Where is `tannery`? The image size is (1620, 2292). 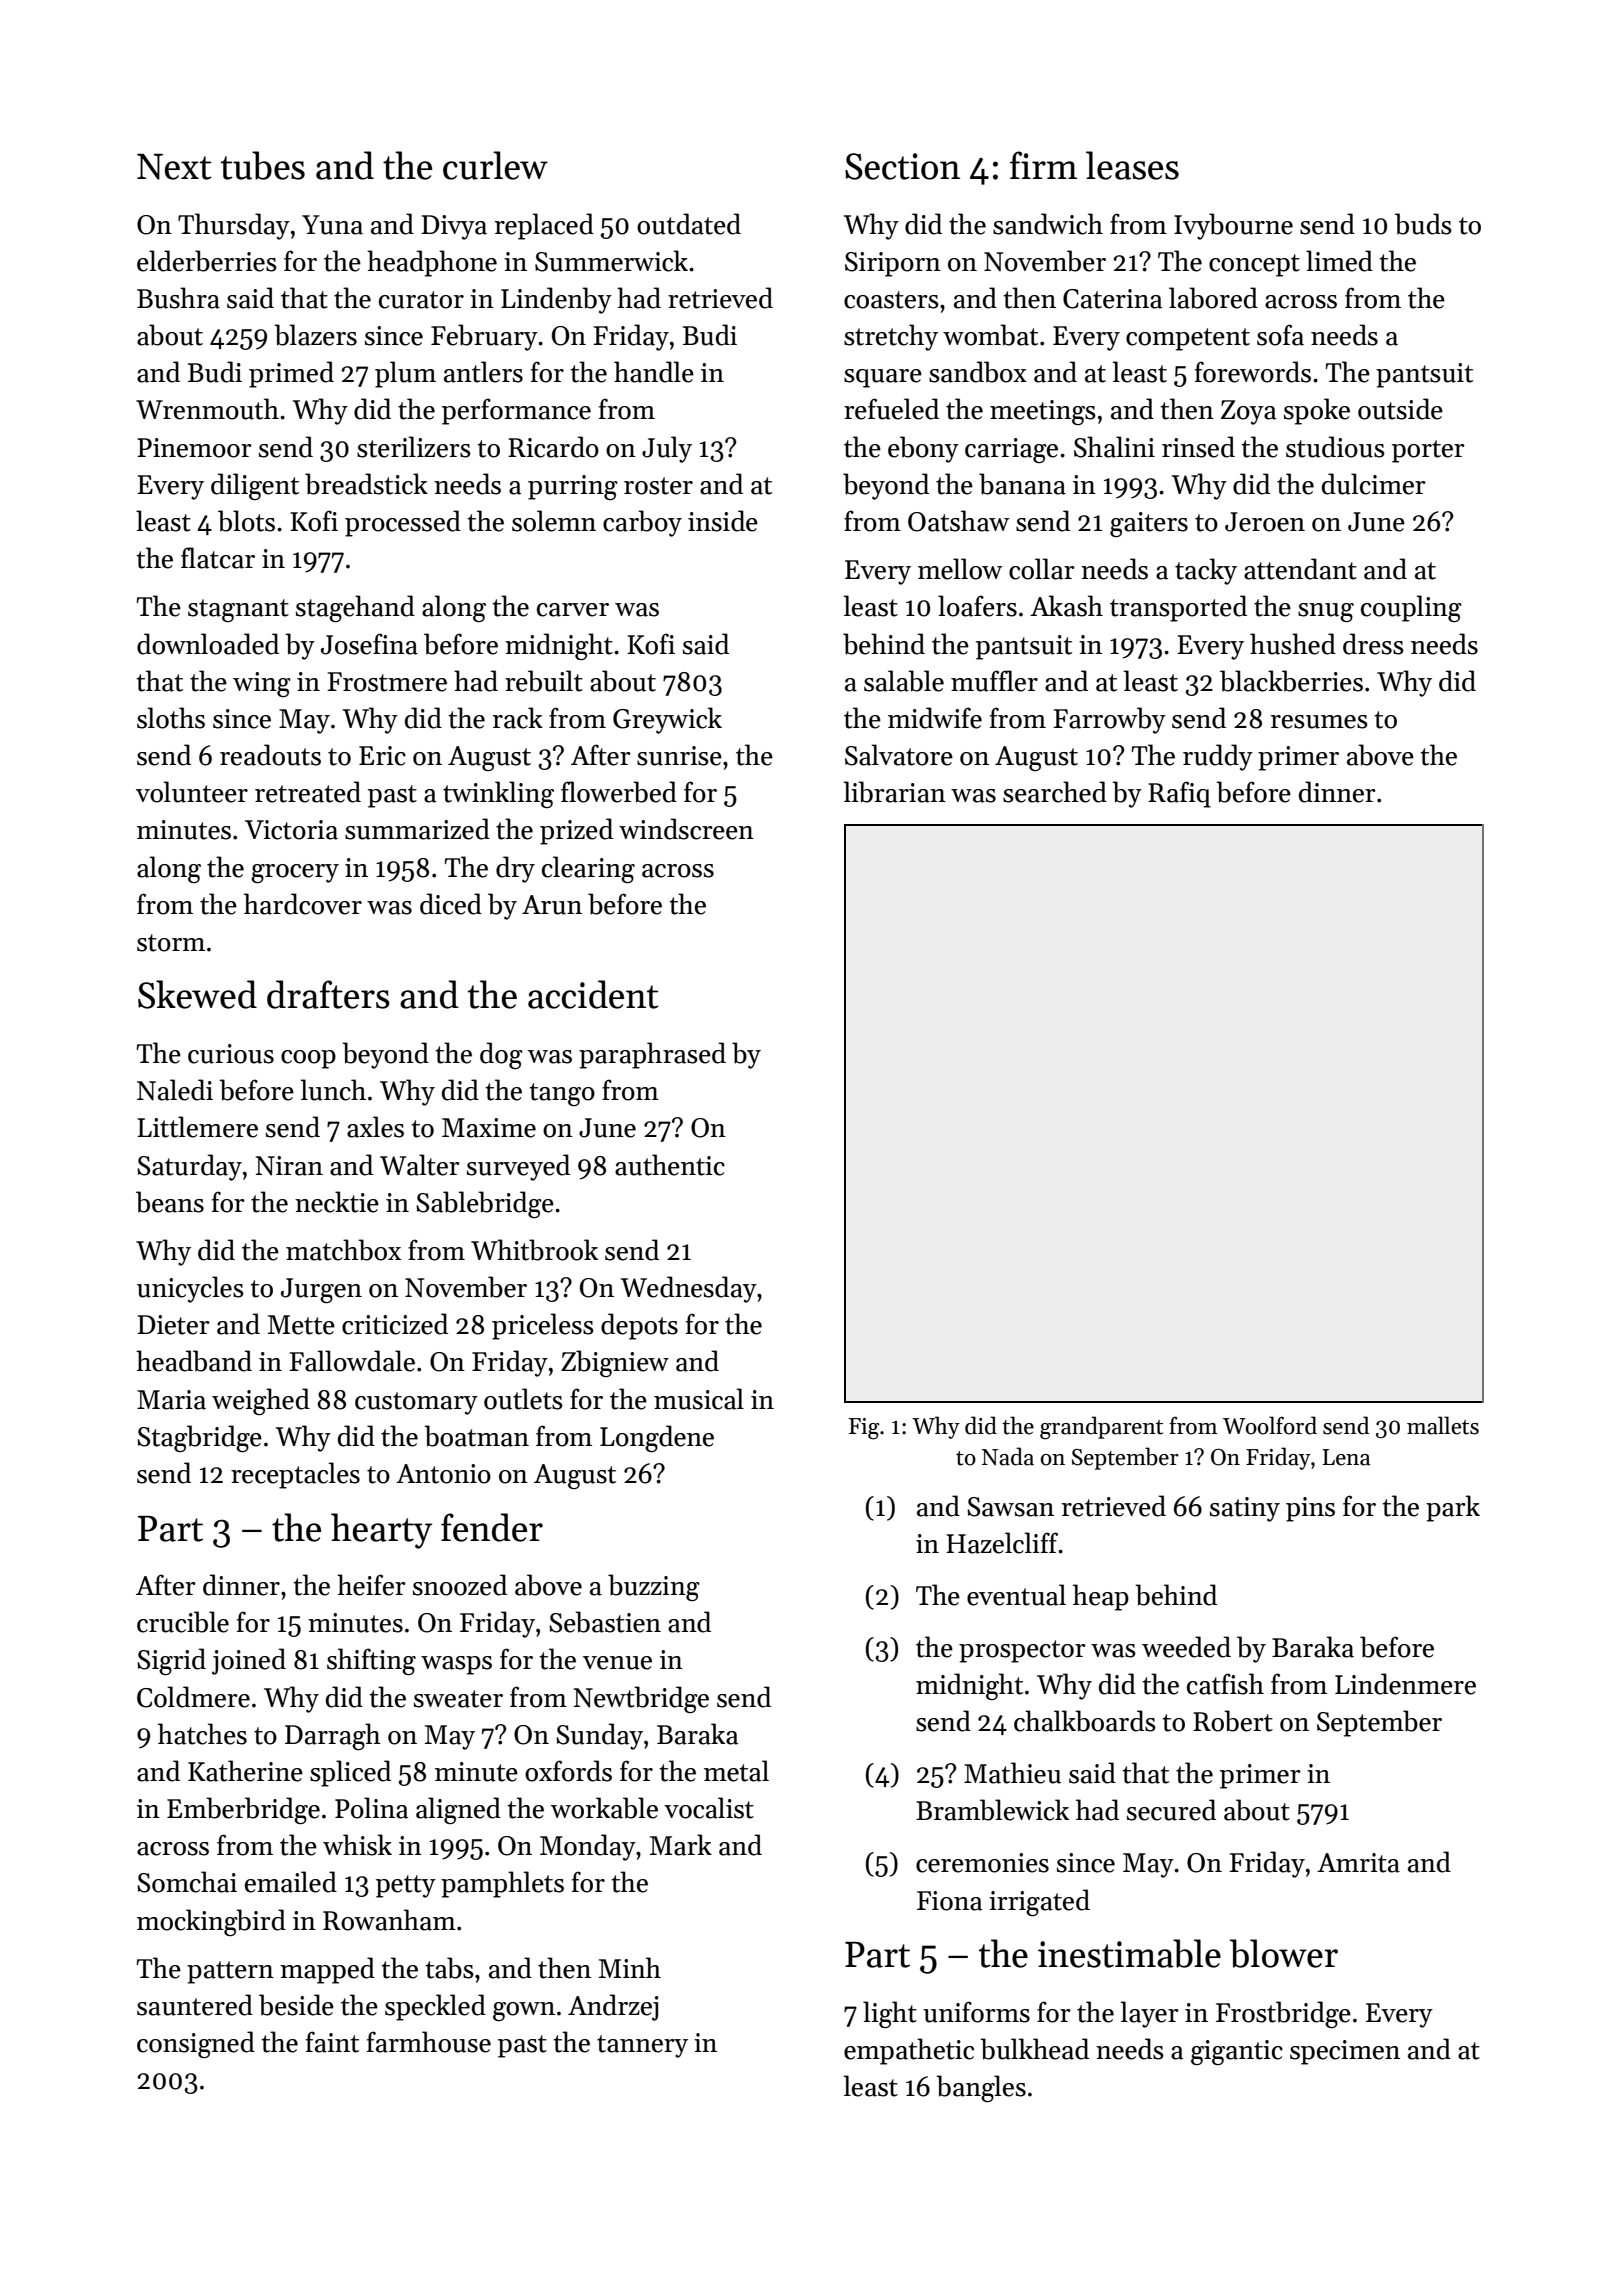 tannery is located at coordinates (642, 2046).
